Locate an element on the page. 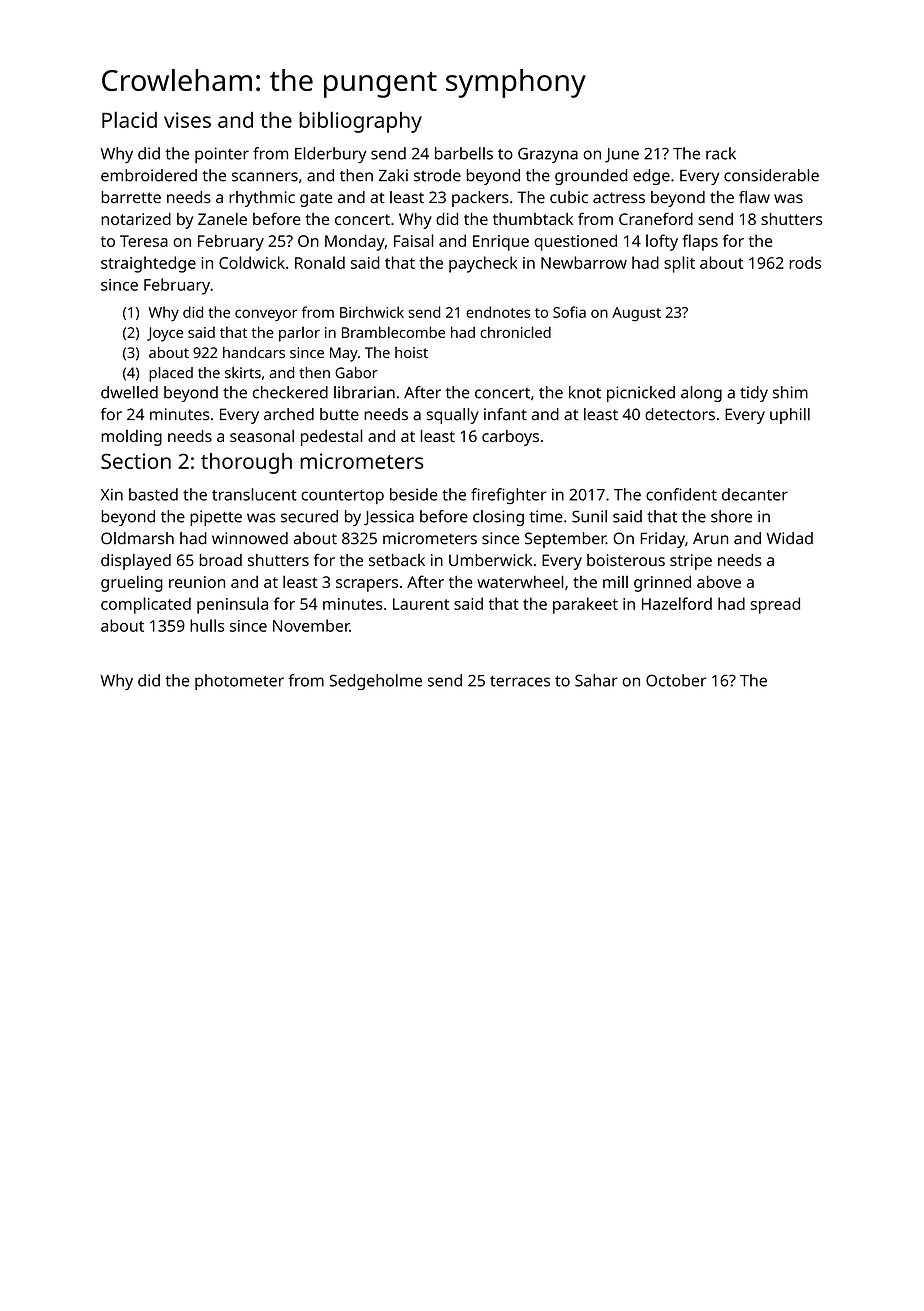 Image resolution: width=924 pixels, height=1311 pixels. waterwheel is located at coordinates (520, 581).
